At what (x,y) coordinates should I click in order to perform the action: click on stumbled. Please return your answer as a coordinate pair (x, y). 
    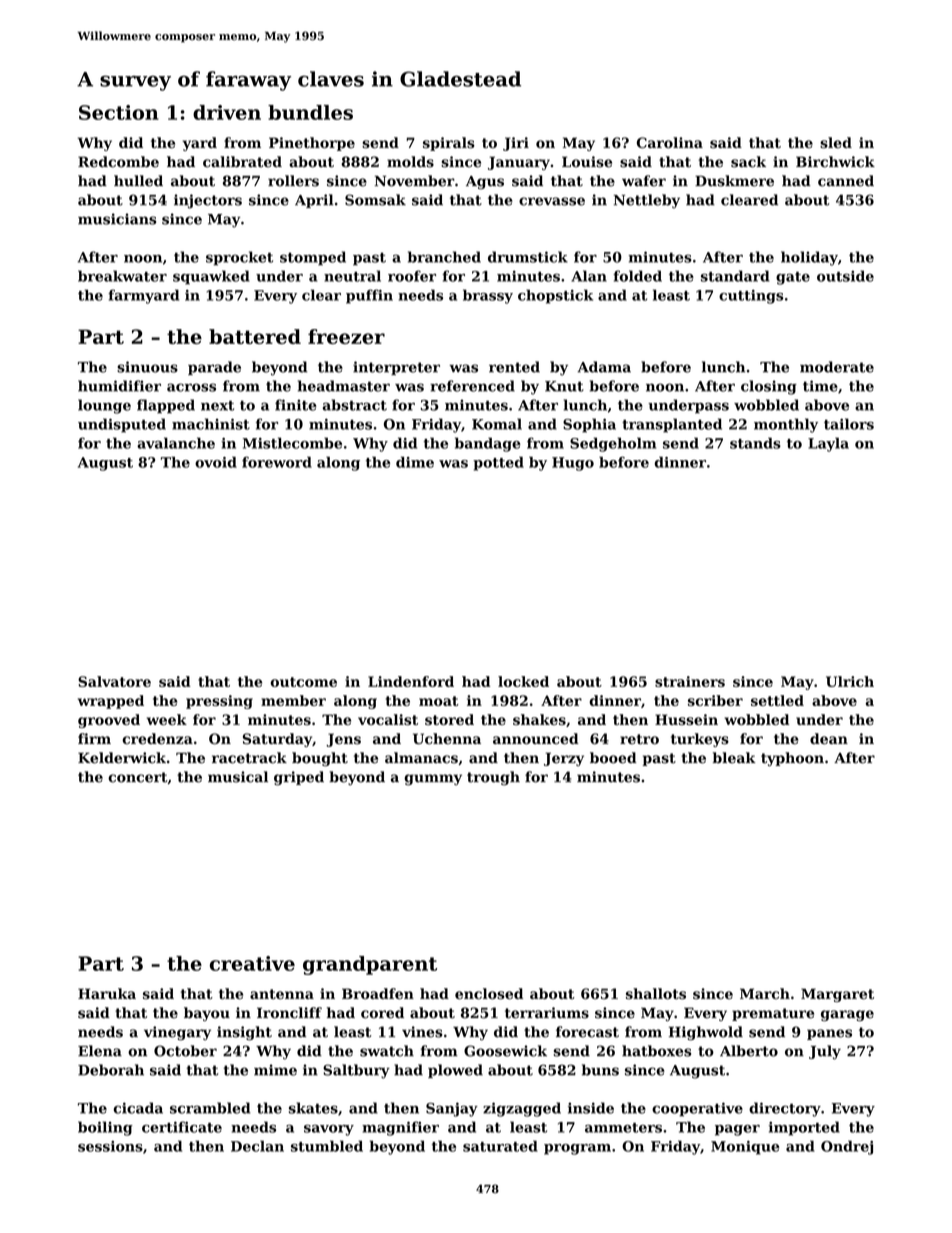
    Looking at the image, I should click on (327, 1146).
